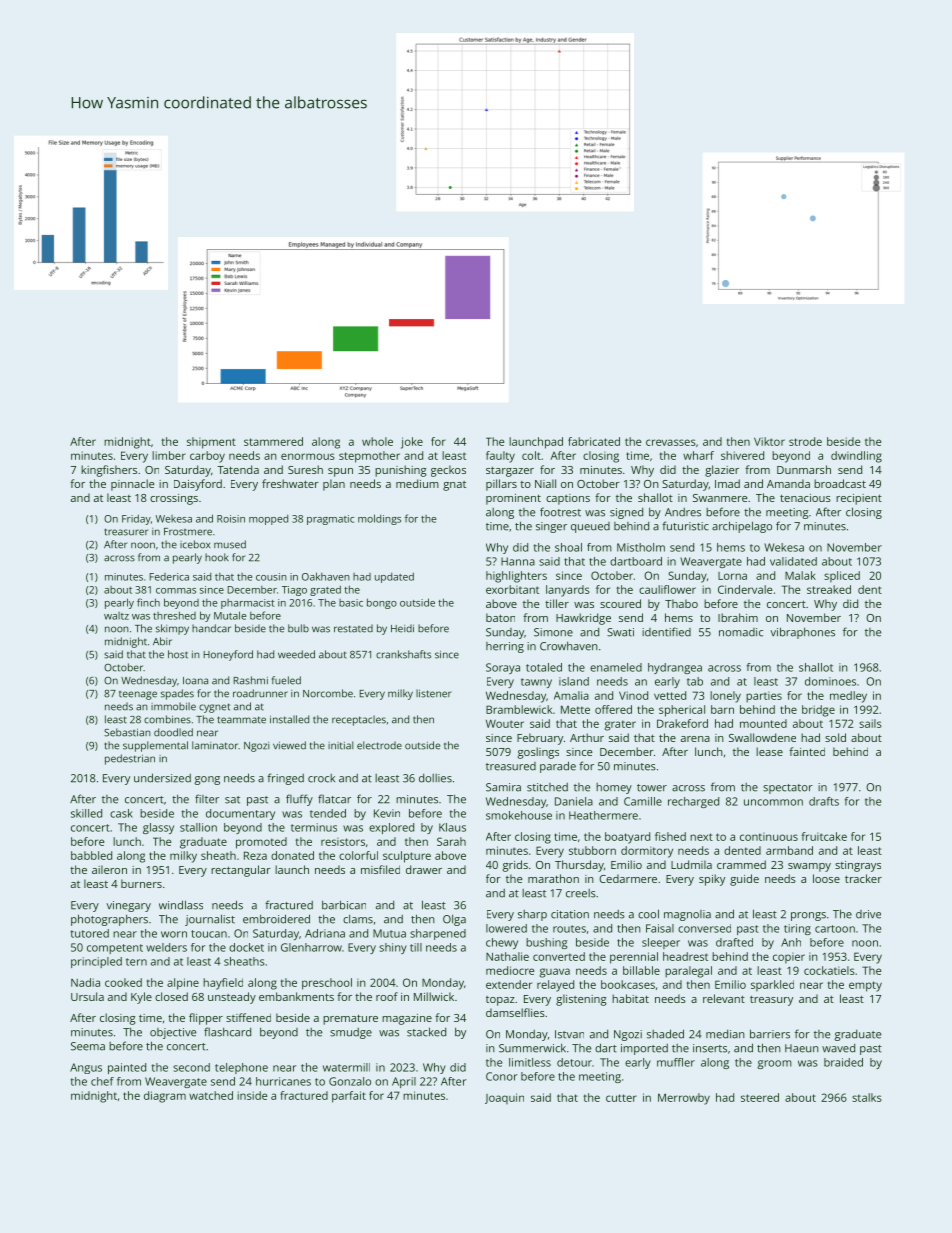  I want to click on welders, so click(166, 947).
